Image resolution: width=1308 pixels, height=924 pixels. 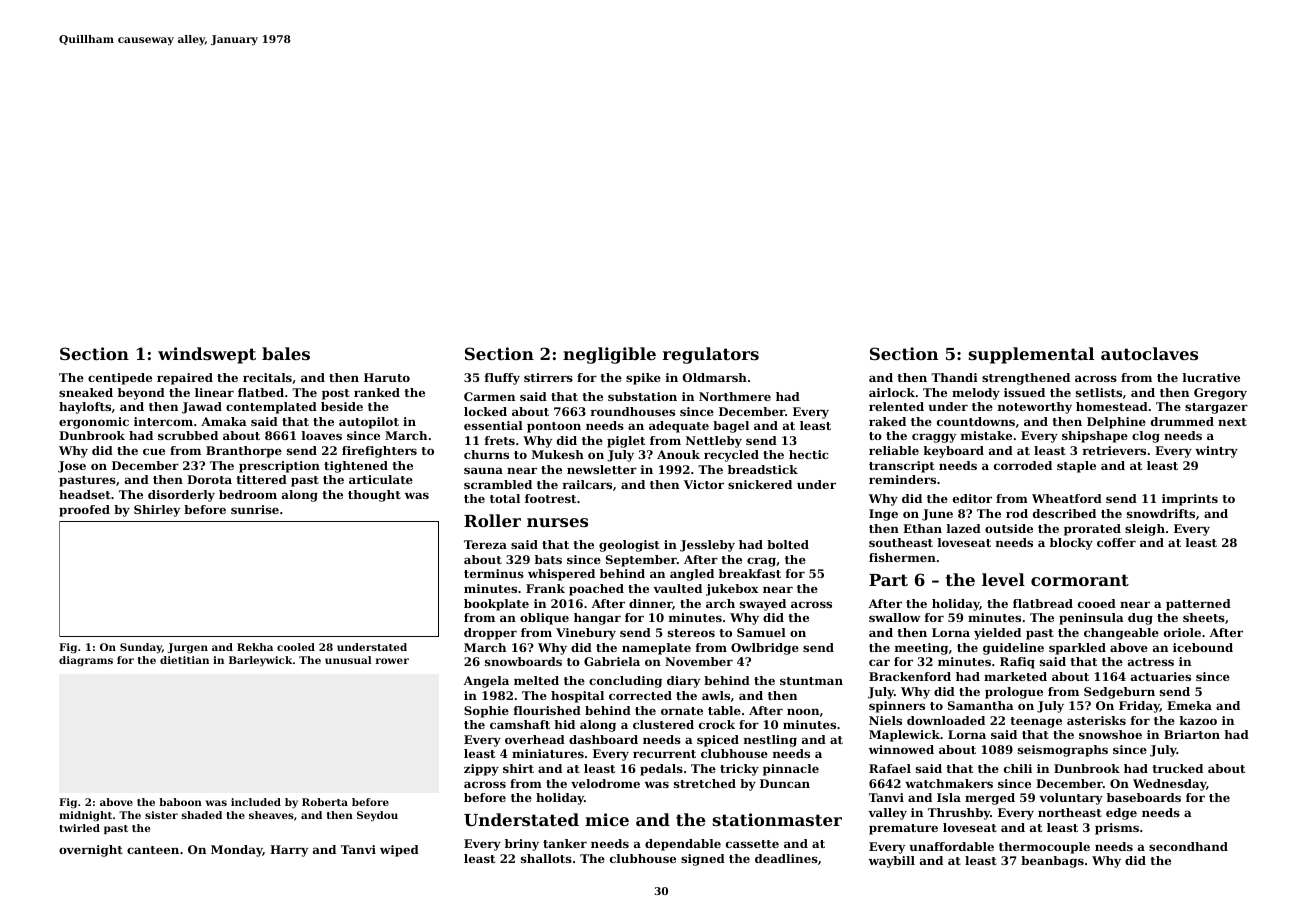 I want to click on melody, so click(x=976, y=394).
